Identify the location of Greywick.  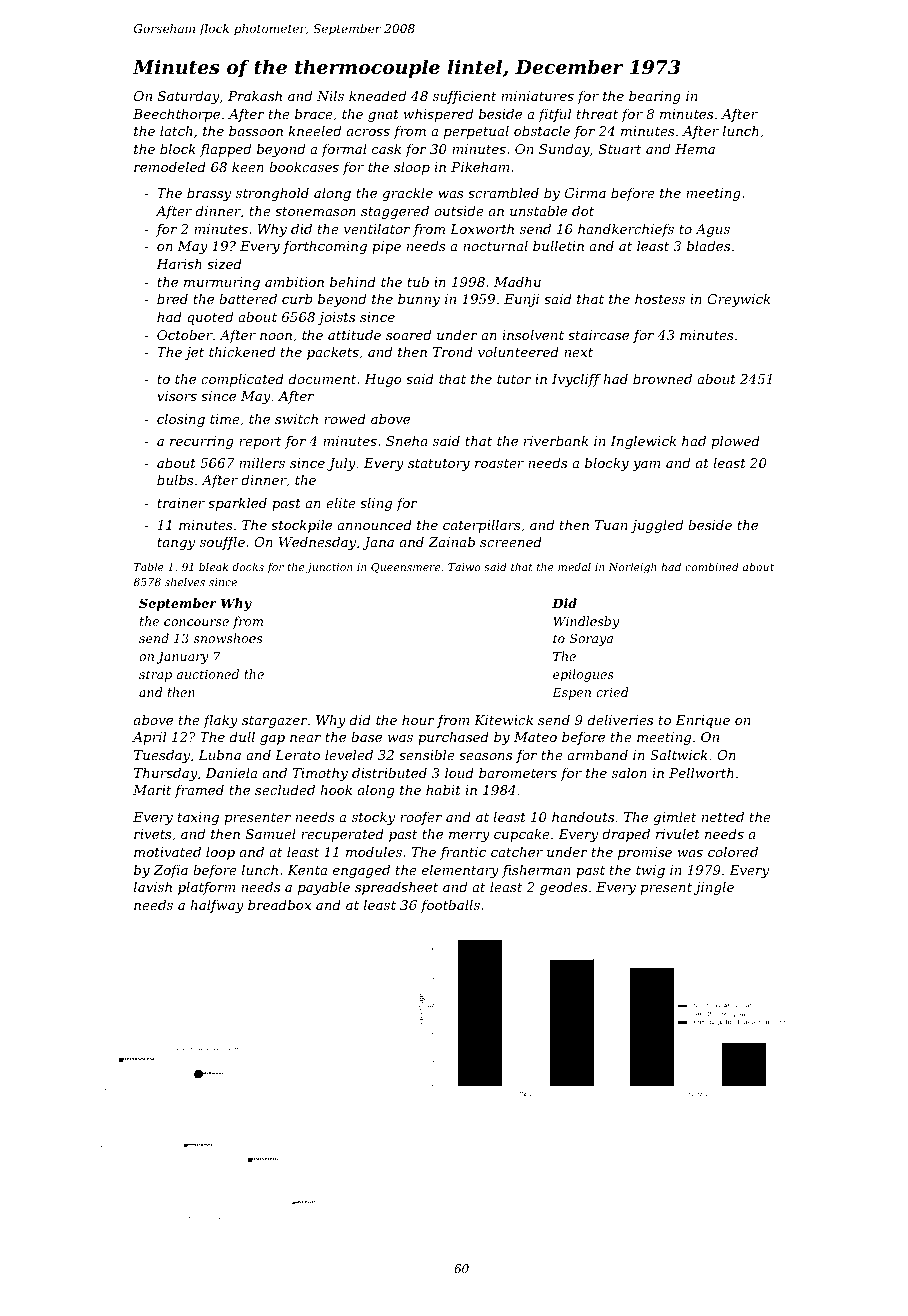
(738, 300).
